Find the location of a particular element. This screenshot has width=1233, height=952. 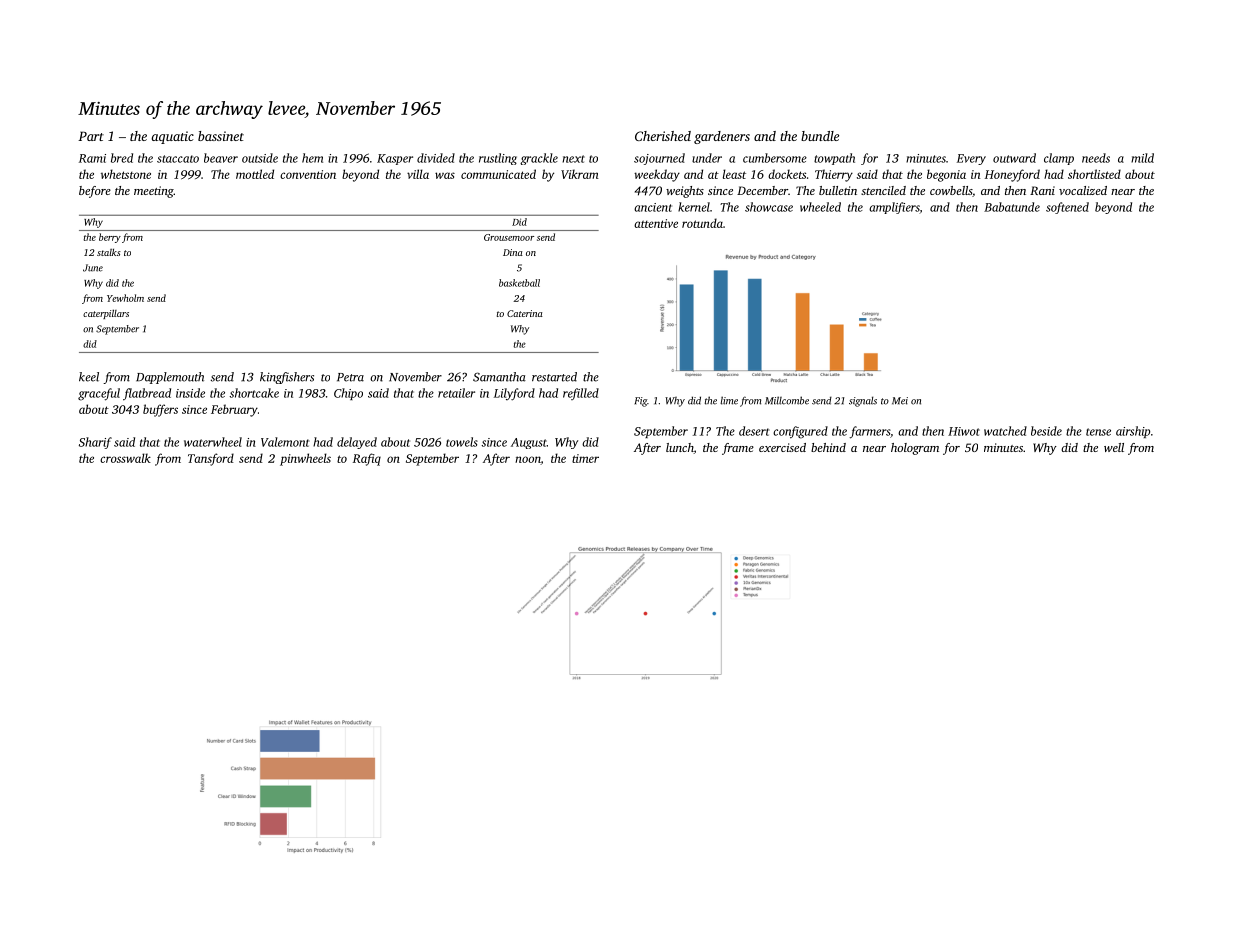

basketball is located at coordinates (519, 283).
